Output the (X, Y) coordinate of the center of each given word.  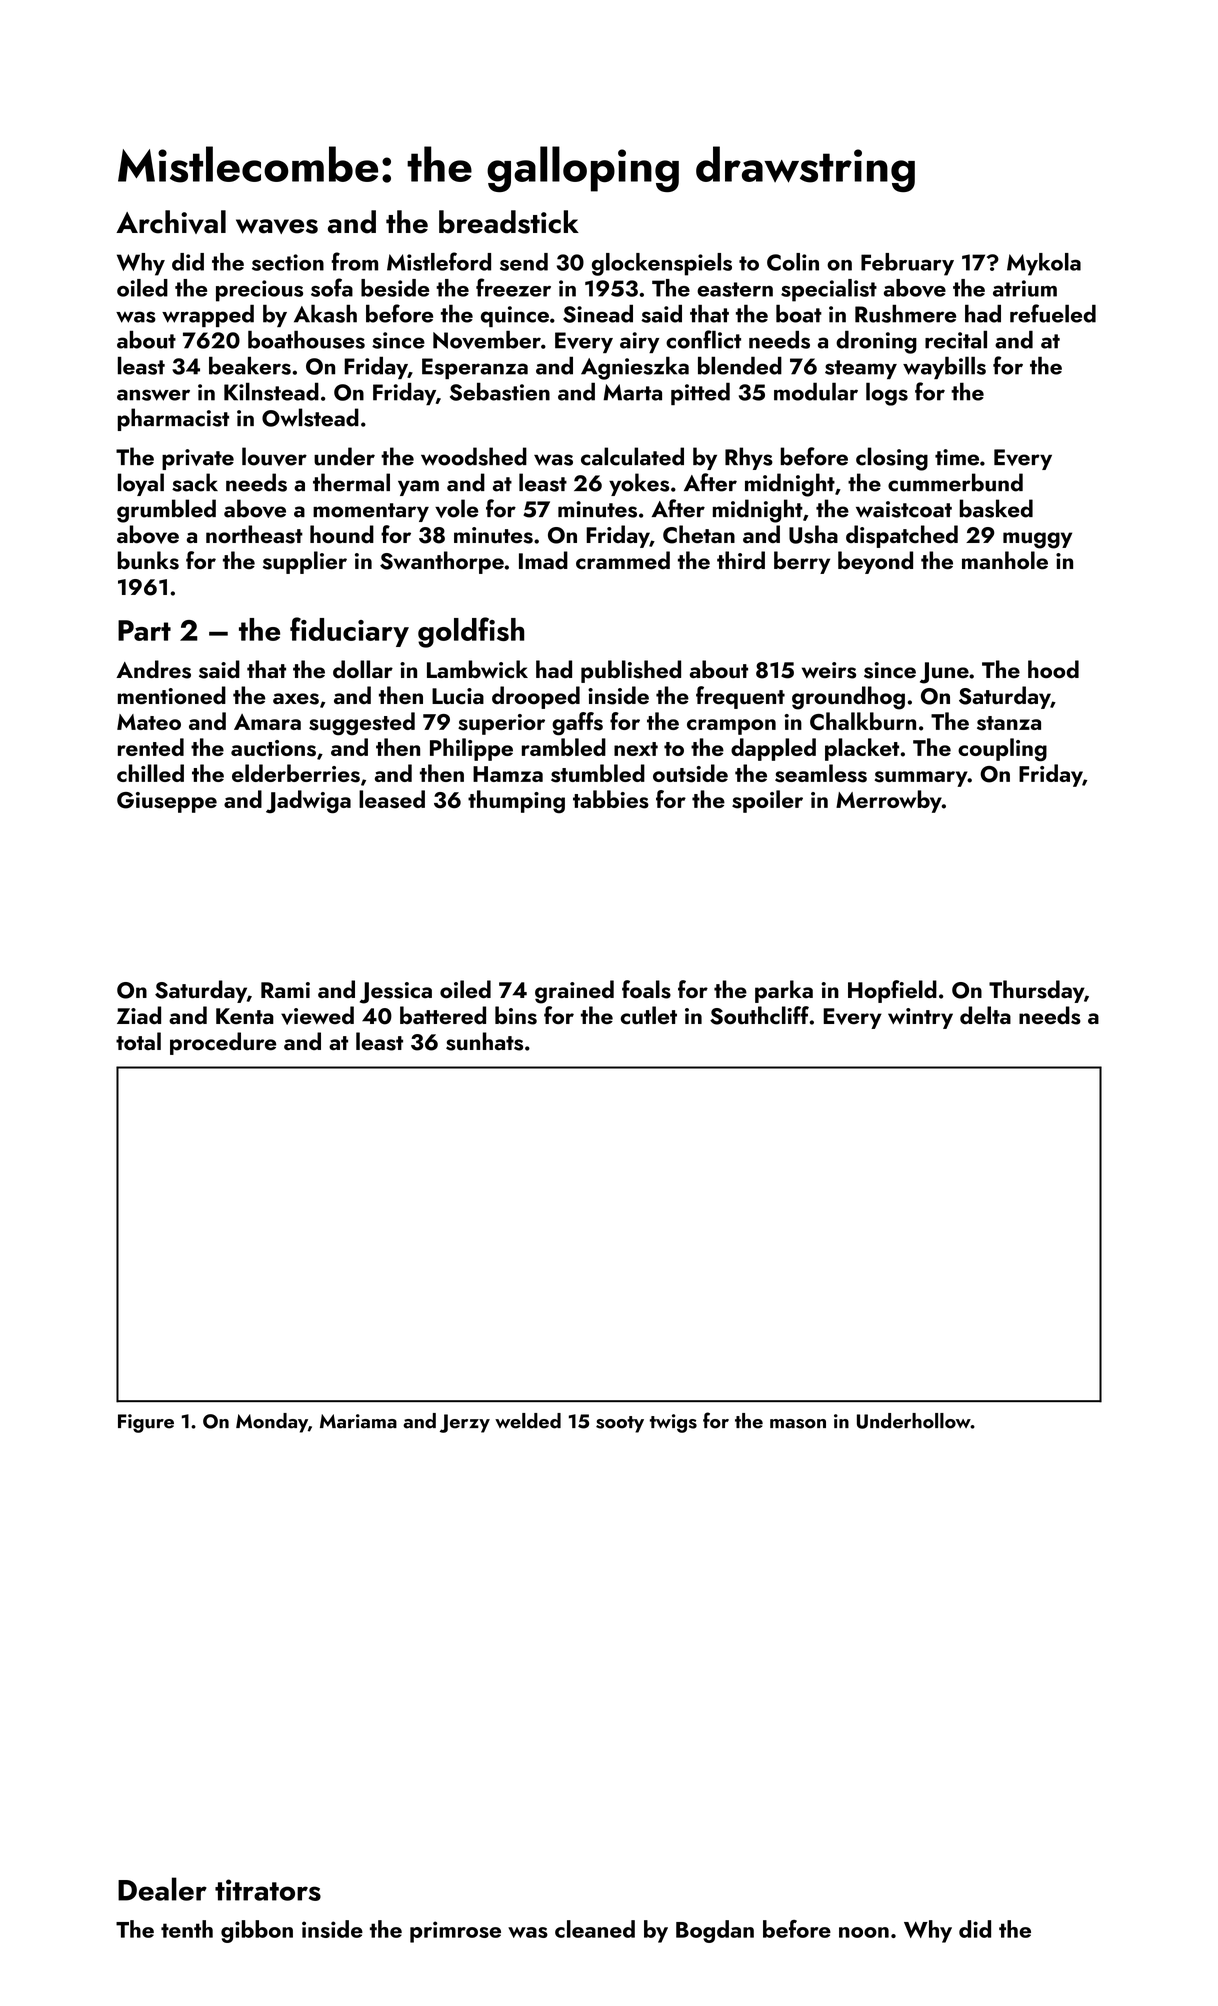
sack (195, 482)
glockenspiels (662, 264)
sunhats (484, 1041)
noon (864, 1932)
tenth (187, 1929)
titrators (268, 1890)
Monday (272, 1423)
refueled (1053, 313)
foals (646, 989)
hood (1053, 669)
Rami (285, 990)
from (354, 261)
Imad (543, 560)
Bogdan (715, 1931)
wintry (920, 1018)
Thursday (1036, 991)
